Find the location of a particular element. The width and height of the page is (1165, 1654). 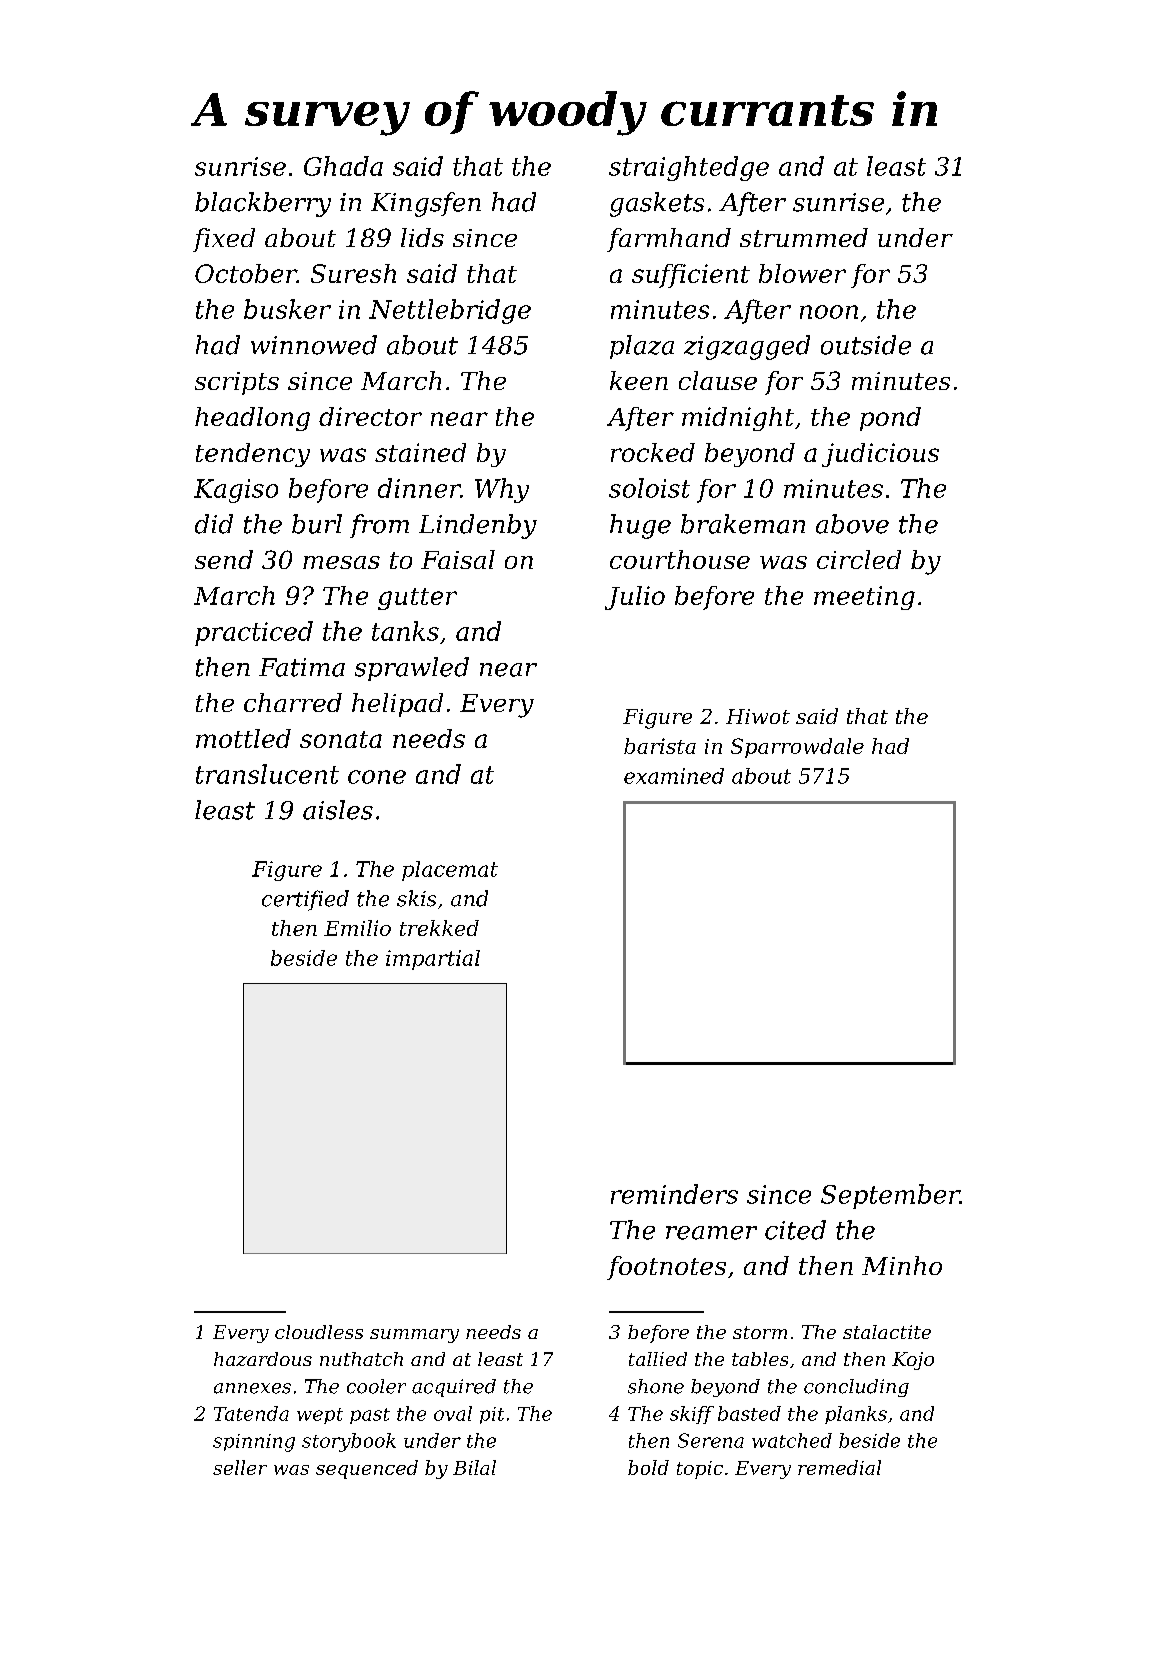

pond is located at coordinates (890, 419).
